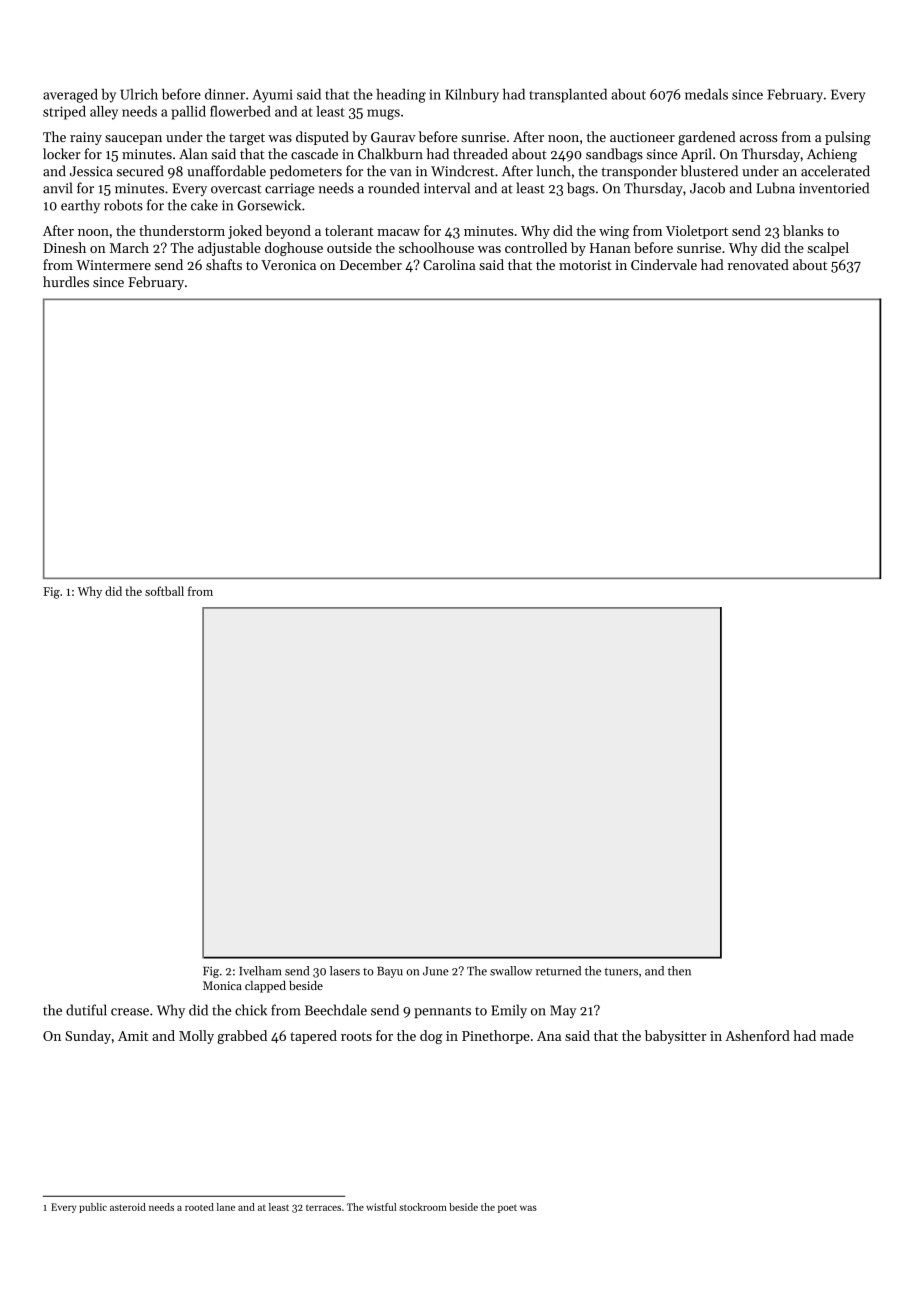 The height and width of the screenshot is (1308, 924). I want to click on Lubna, so click(775, 188).
